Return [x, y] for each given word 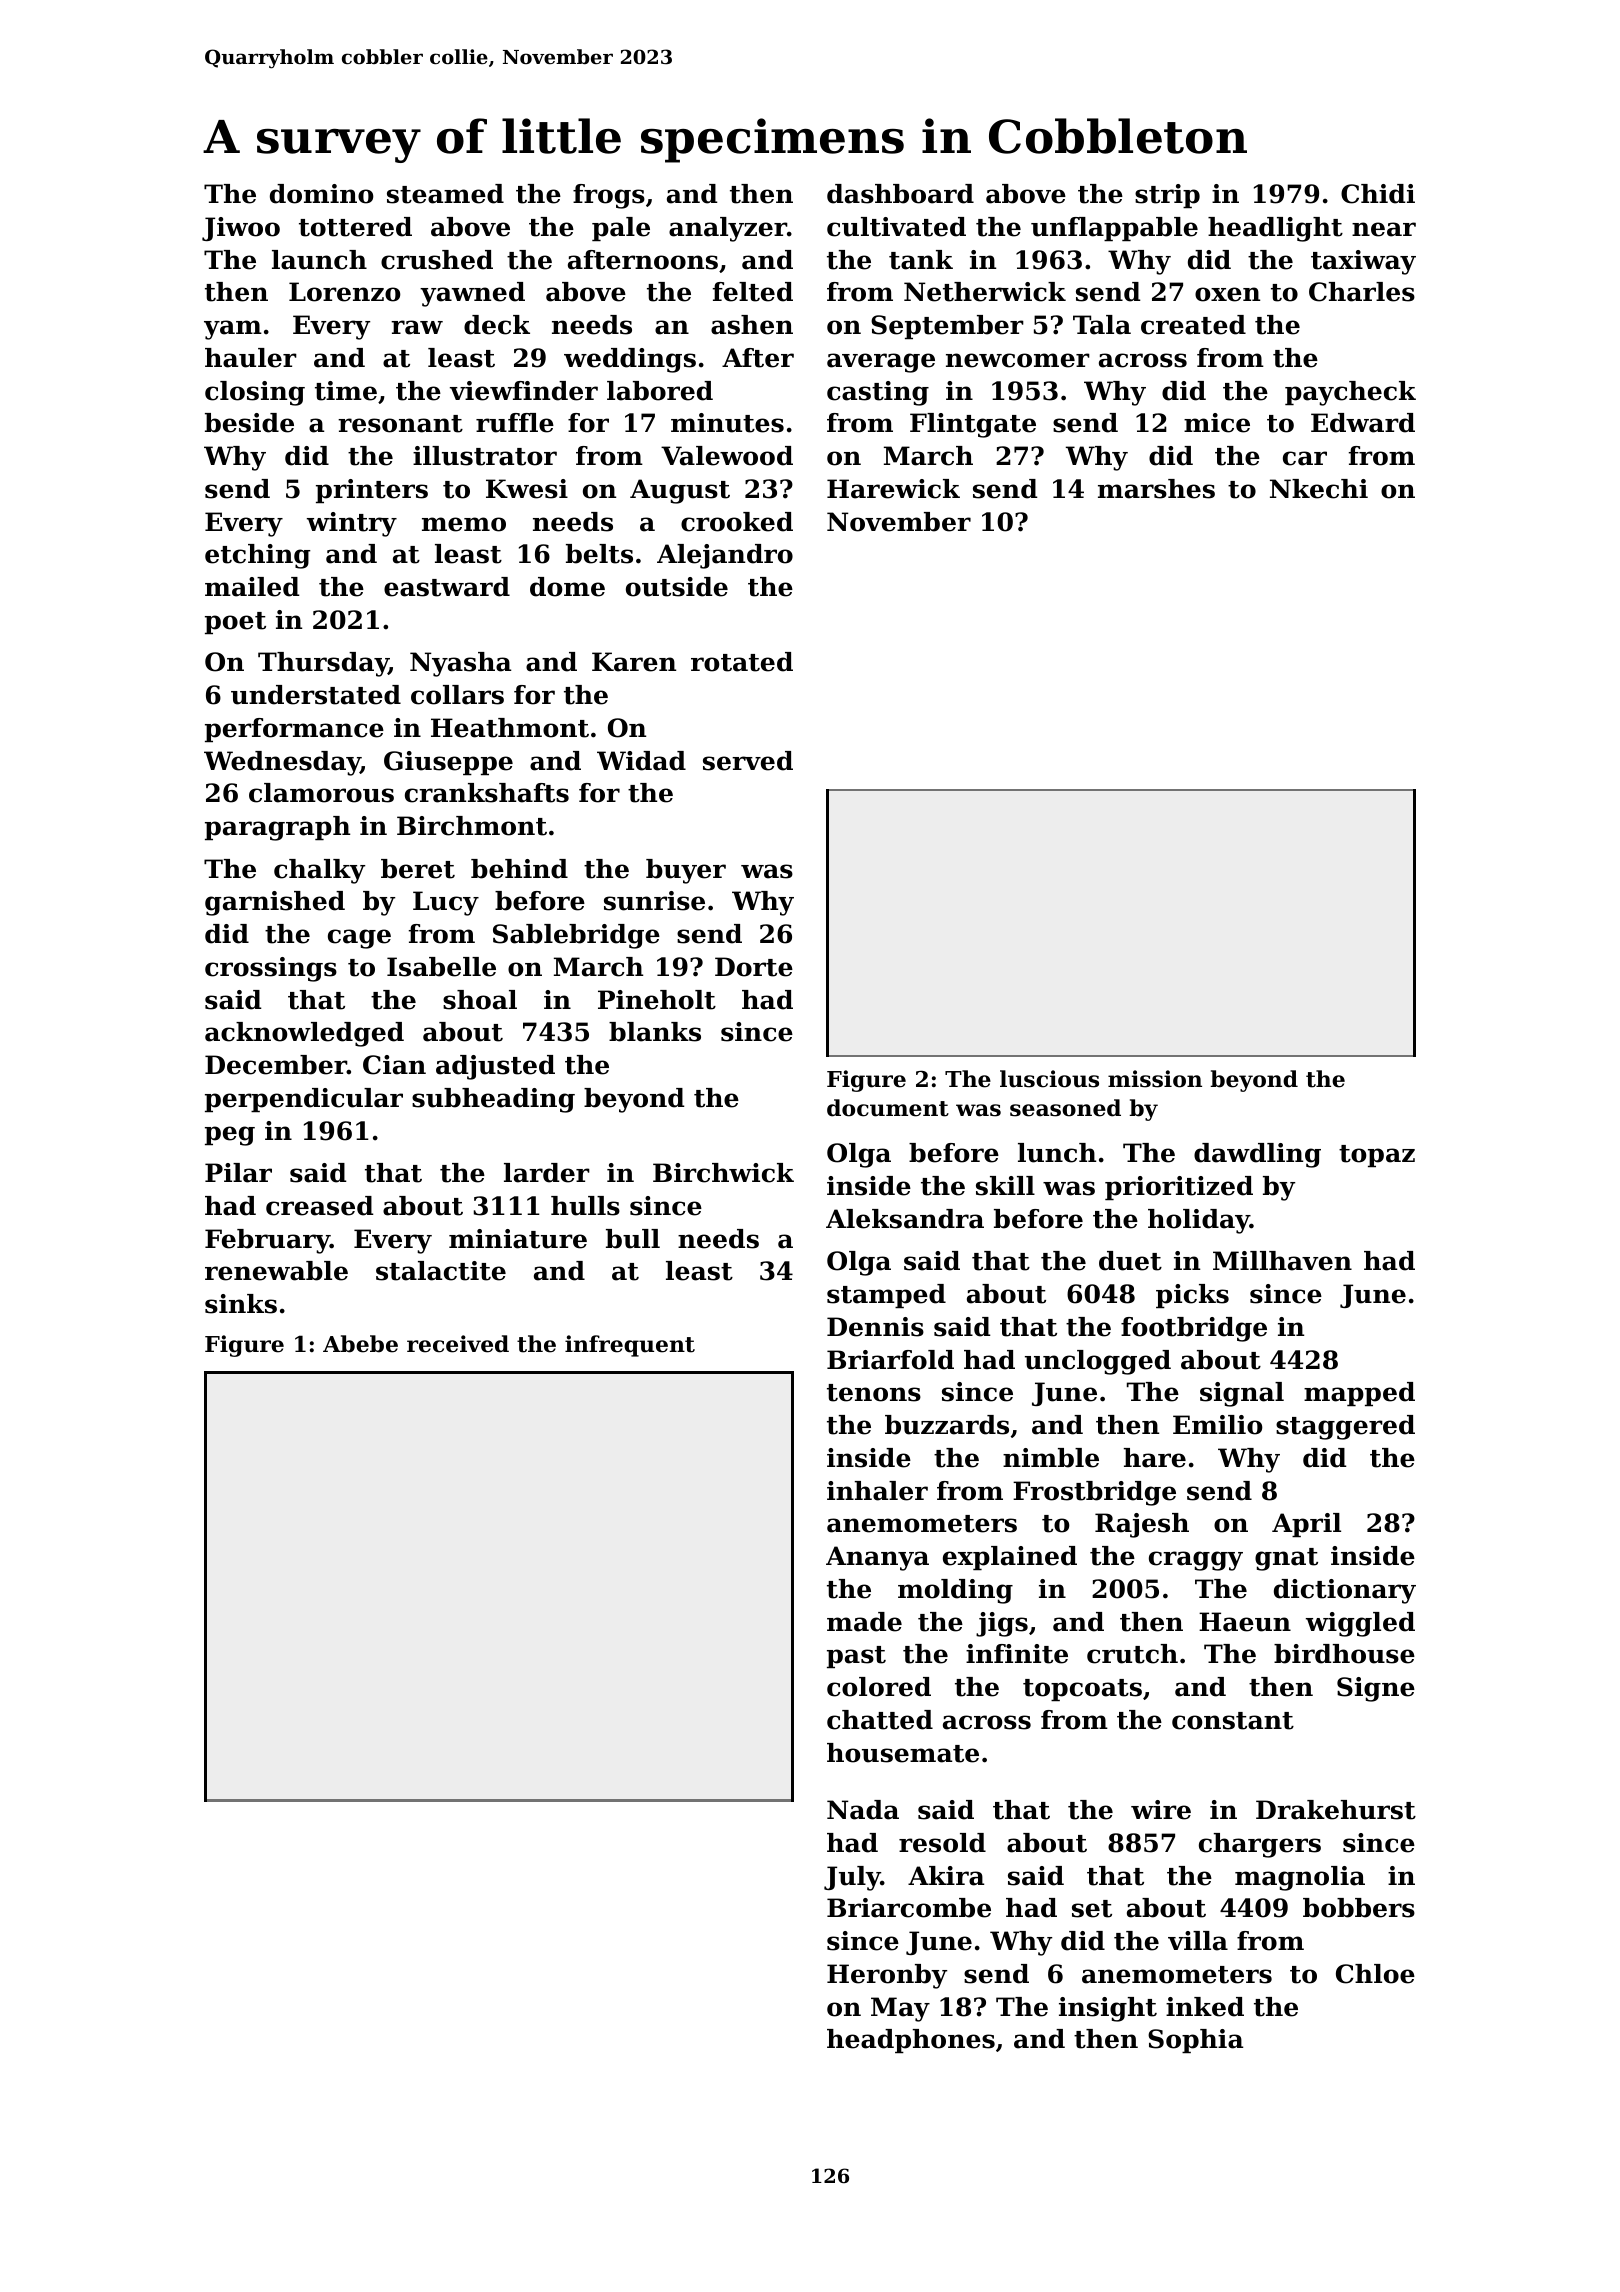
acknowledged [304, 1034]
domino [322, 194]
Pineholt [657, 1000]
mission [1155, 1079]
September [947, 327]
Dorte [754, 967]
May [900, 2009]
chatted [880, 1720]
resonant [400, 424]
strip [1167, 196]
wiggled [1360, 1624]
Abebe [360, 1344]
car [1305, 458]
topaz [1377, 1156]
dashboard [900, 194]
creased [320, 1206]
